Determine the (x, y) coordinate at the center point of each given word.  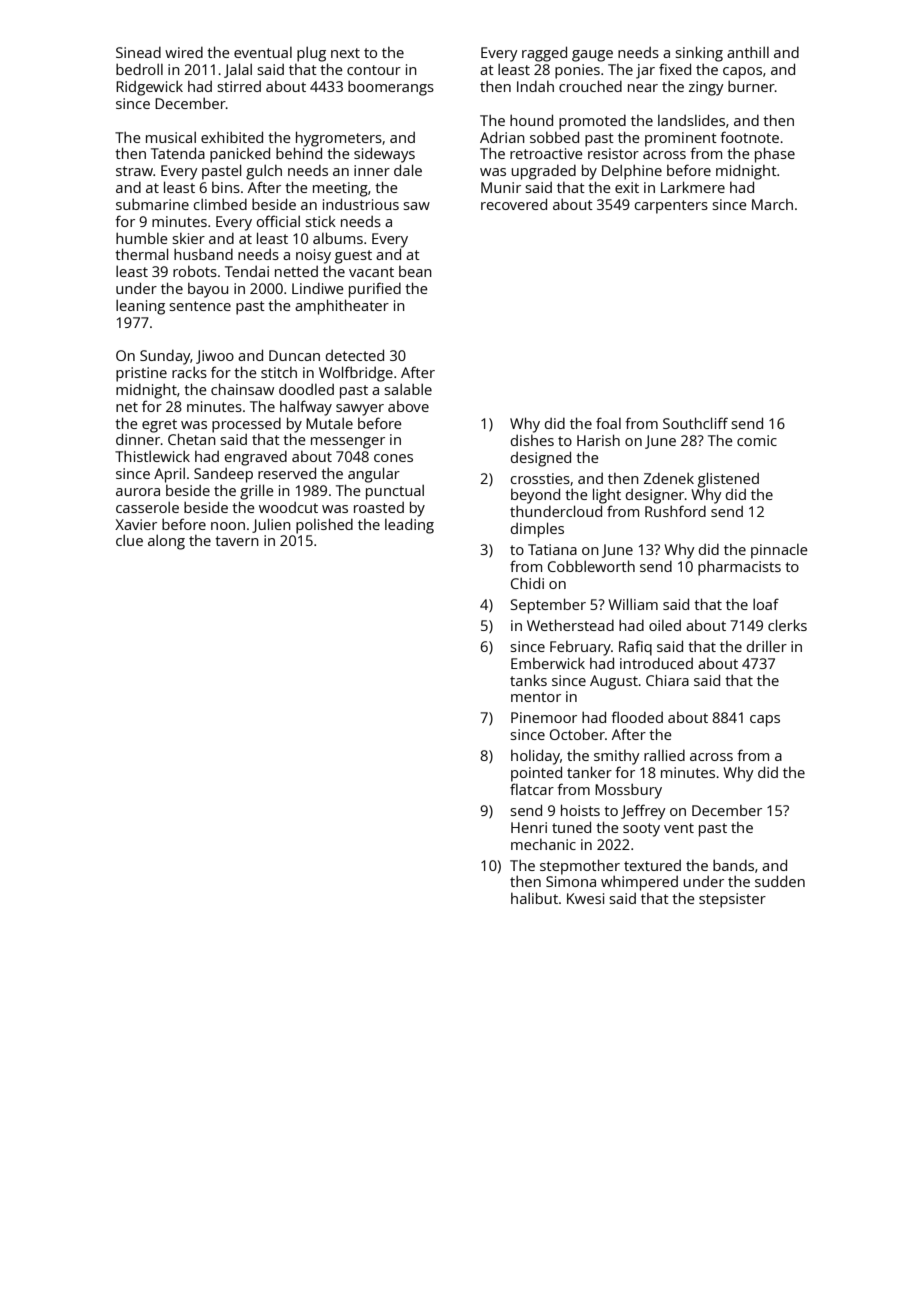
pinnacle (779, 551)
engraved (256, 458)
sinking (699, 54)
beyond (535, 496)
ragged (544, 54)
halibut (534, 898)
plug (311, 54)
